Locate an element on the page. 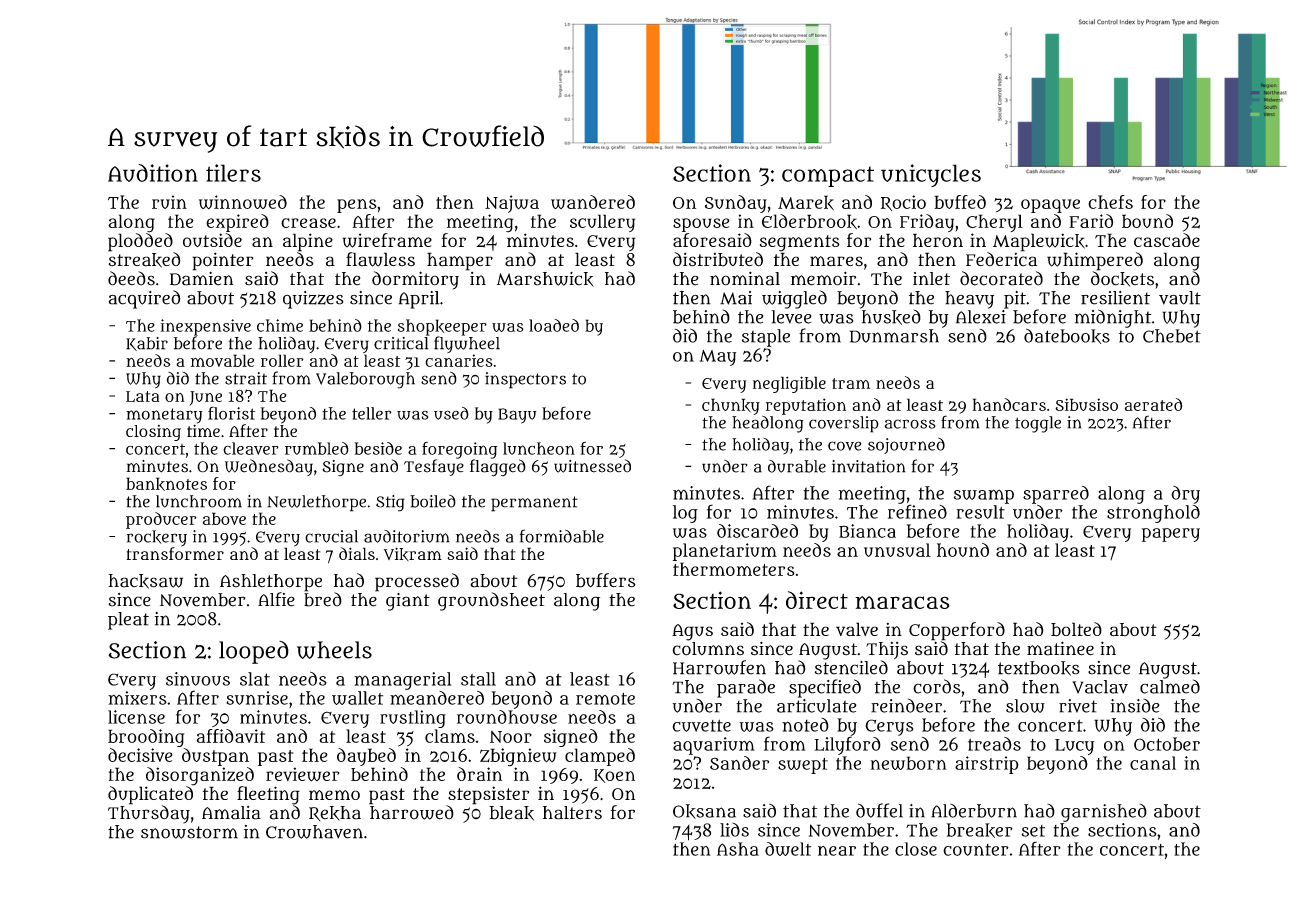 The width and height of the page is (1308, 924). duplicated is located at coordinates (150, 795).
